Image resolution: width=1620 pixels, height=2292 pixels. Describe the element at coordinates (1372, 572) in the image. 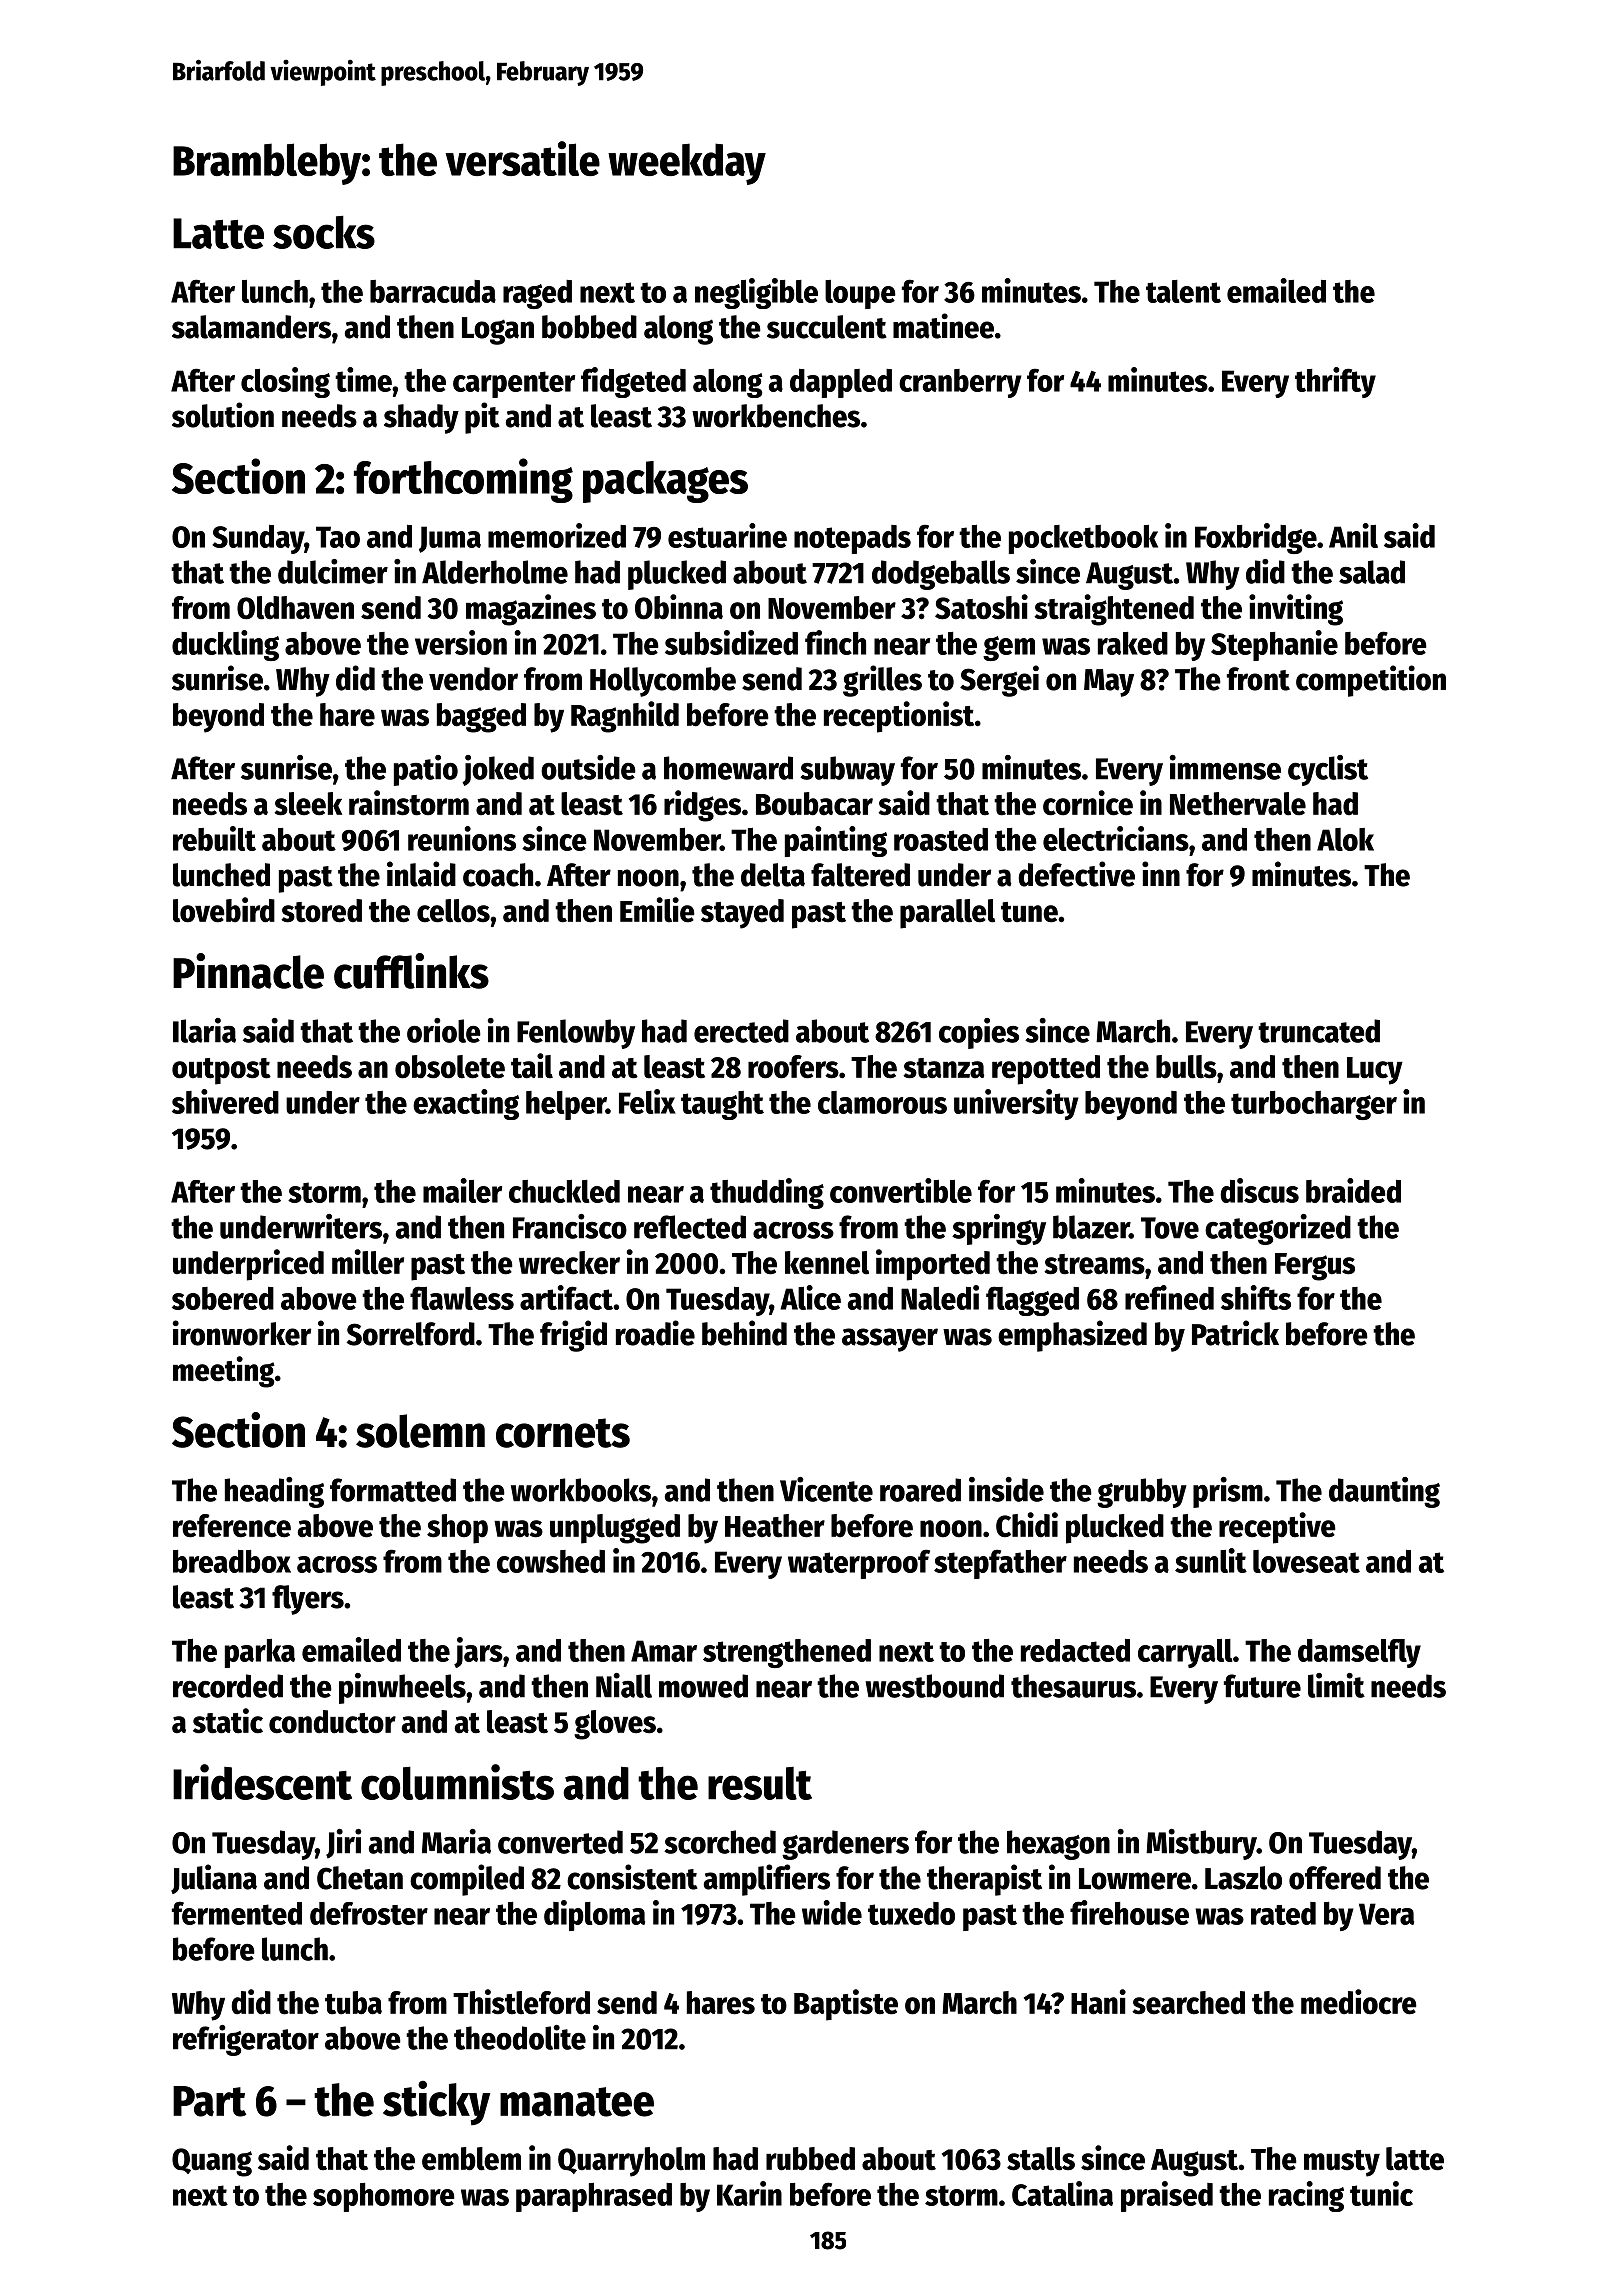

I see `salad` at that location.
